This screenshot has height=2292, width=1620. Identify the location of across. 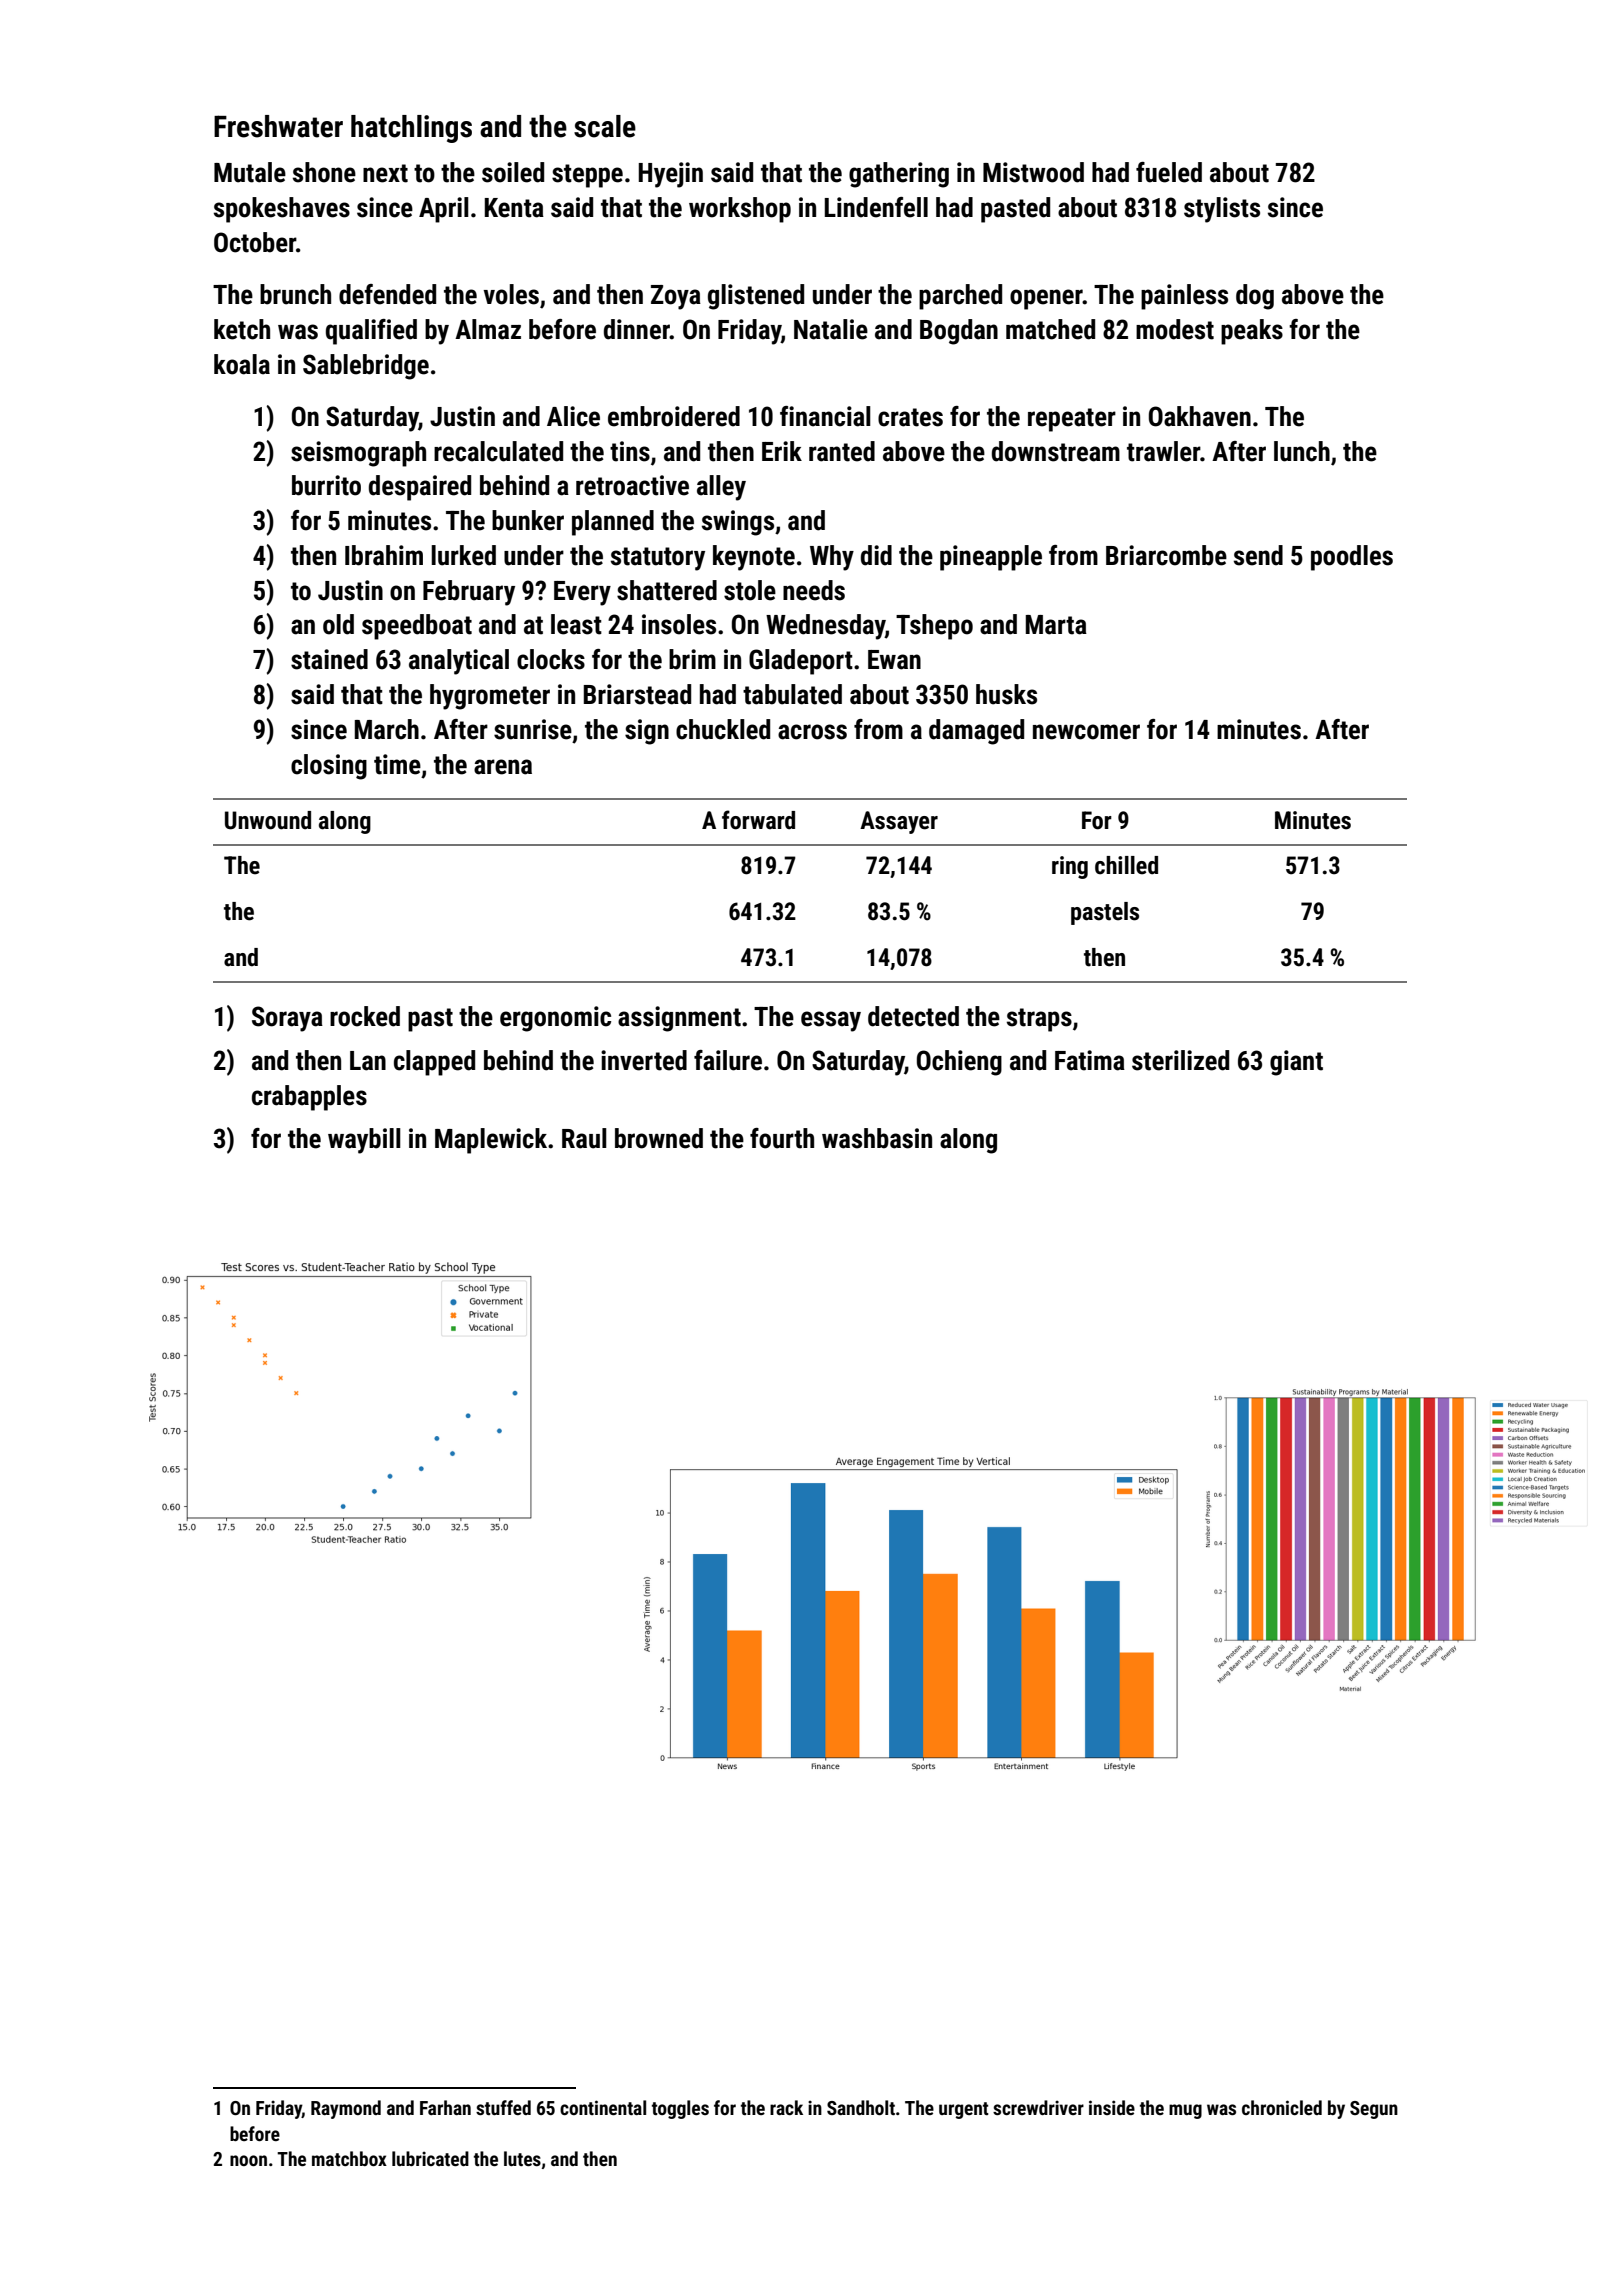
(812, 732).
